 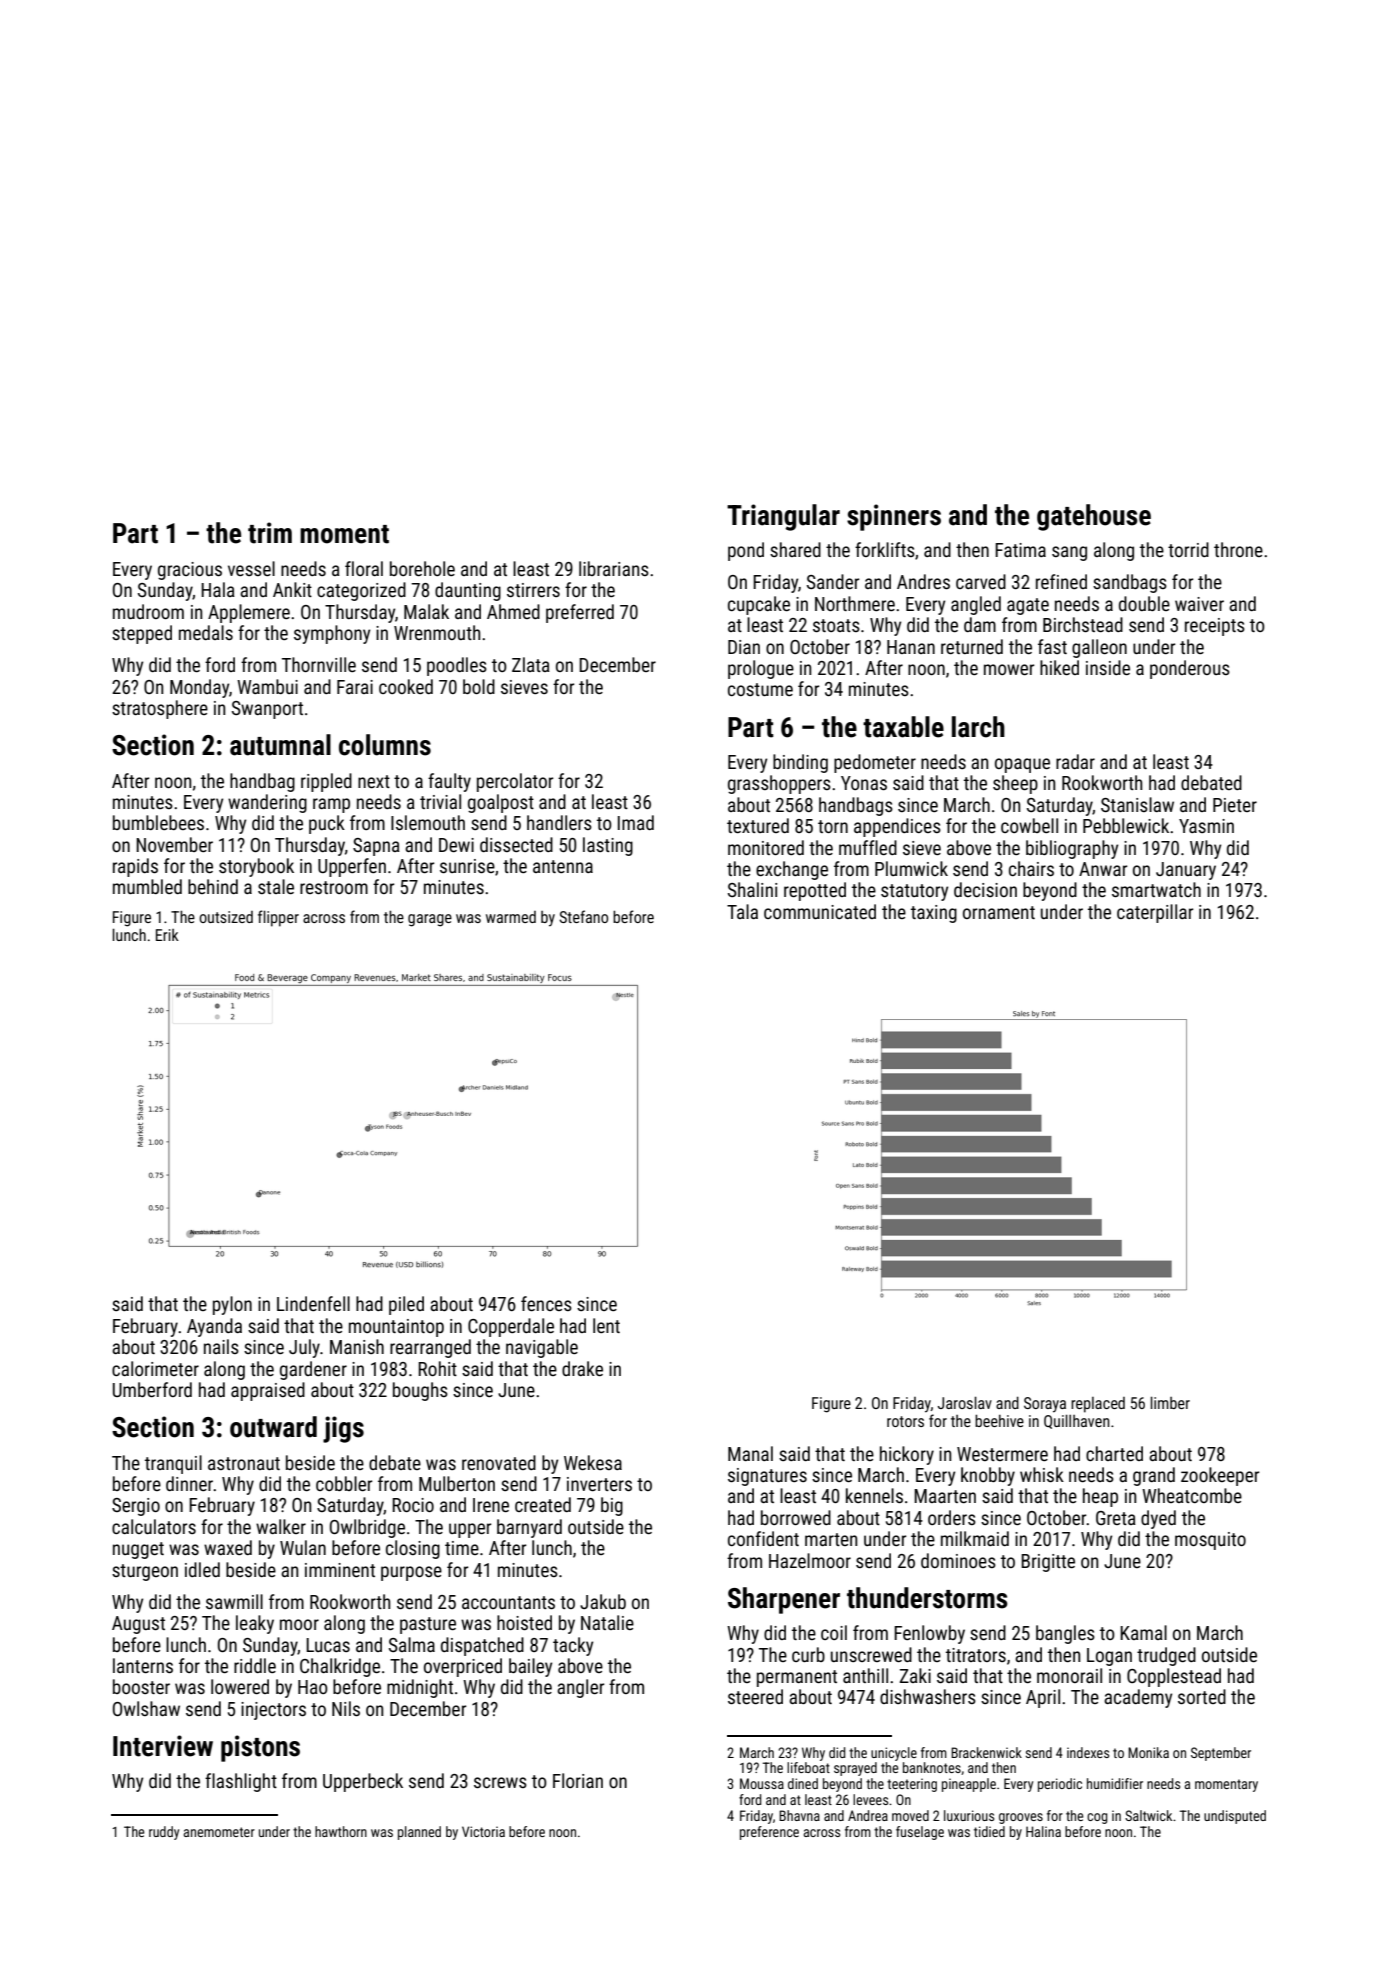 What do you see at coordinates (1048, 1563) in the document?
I see `Brigitte` at bounding box center [1048, 1563].
